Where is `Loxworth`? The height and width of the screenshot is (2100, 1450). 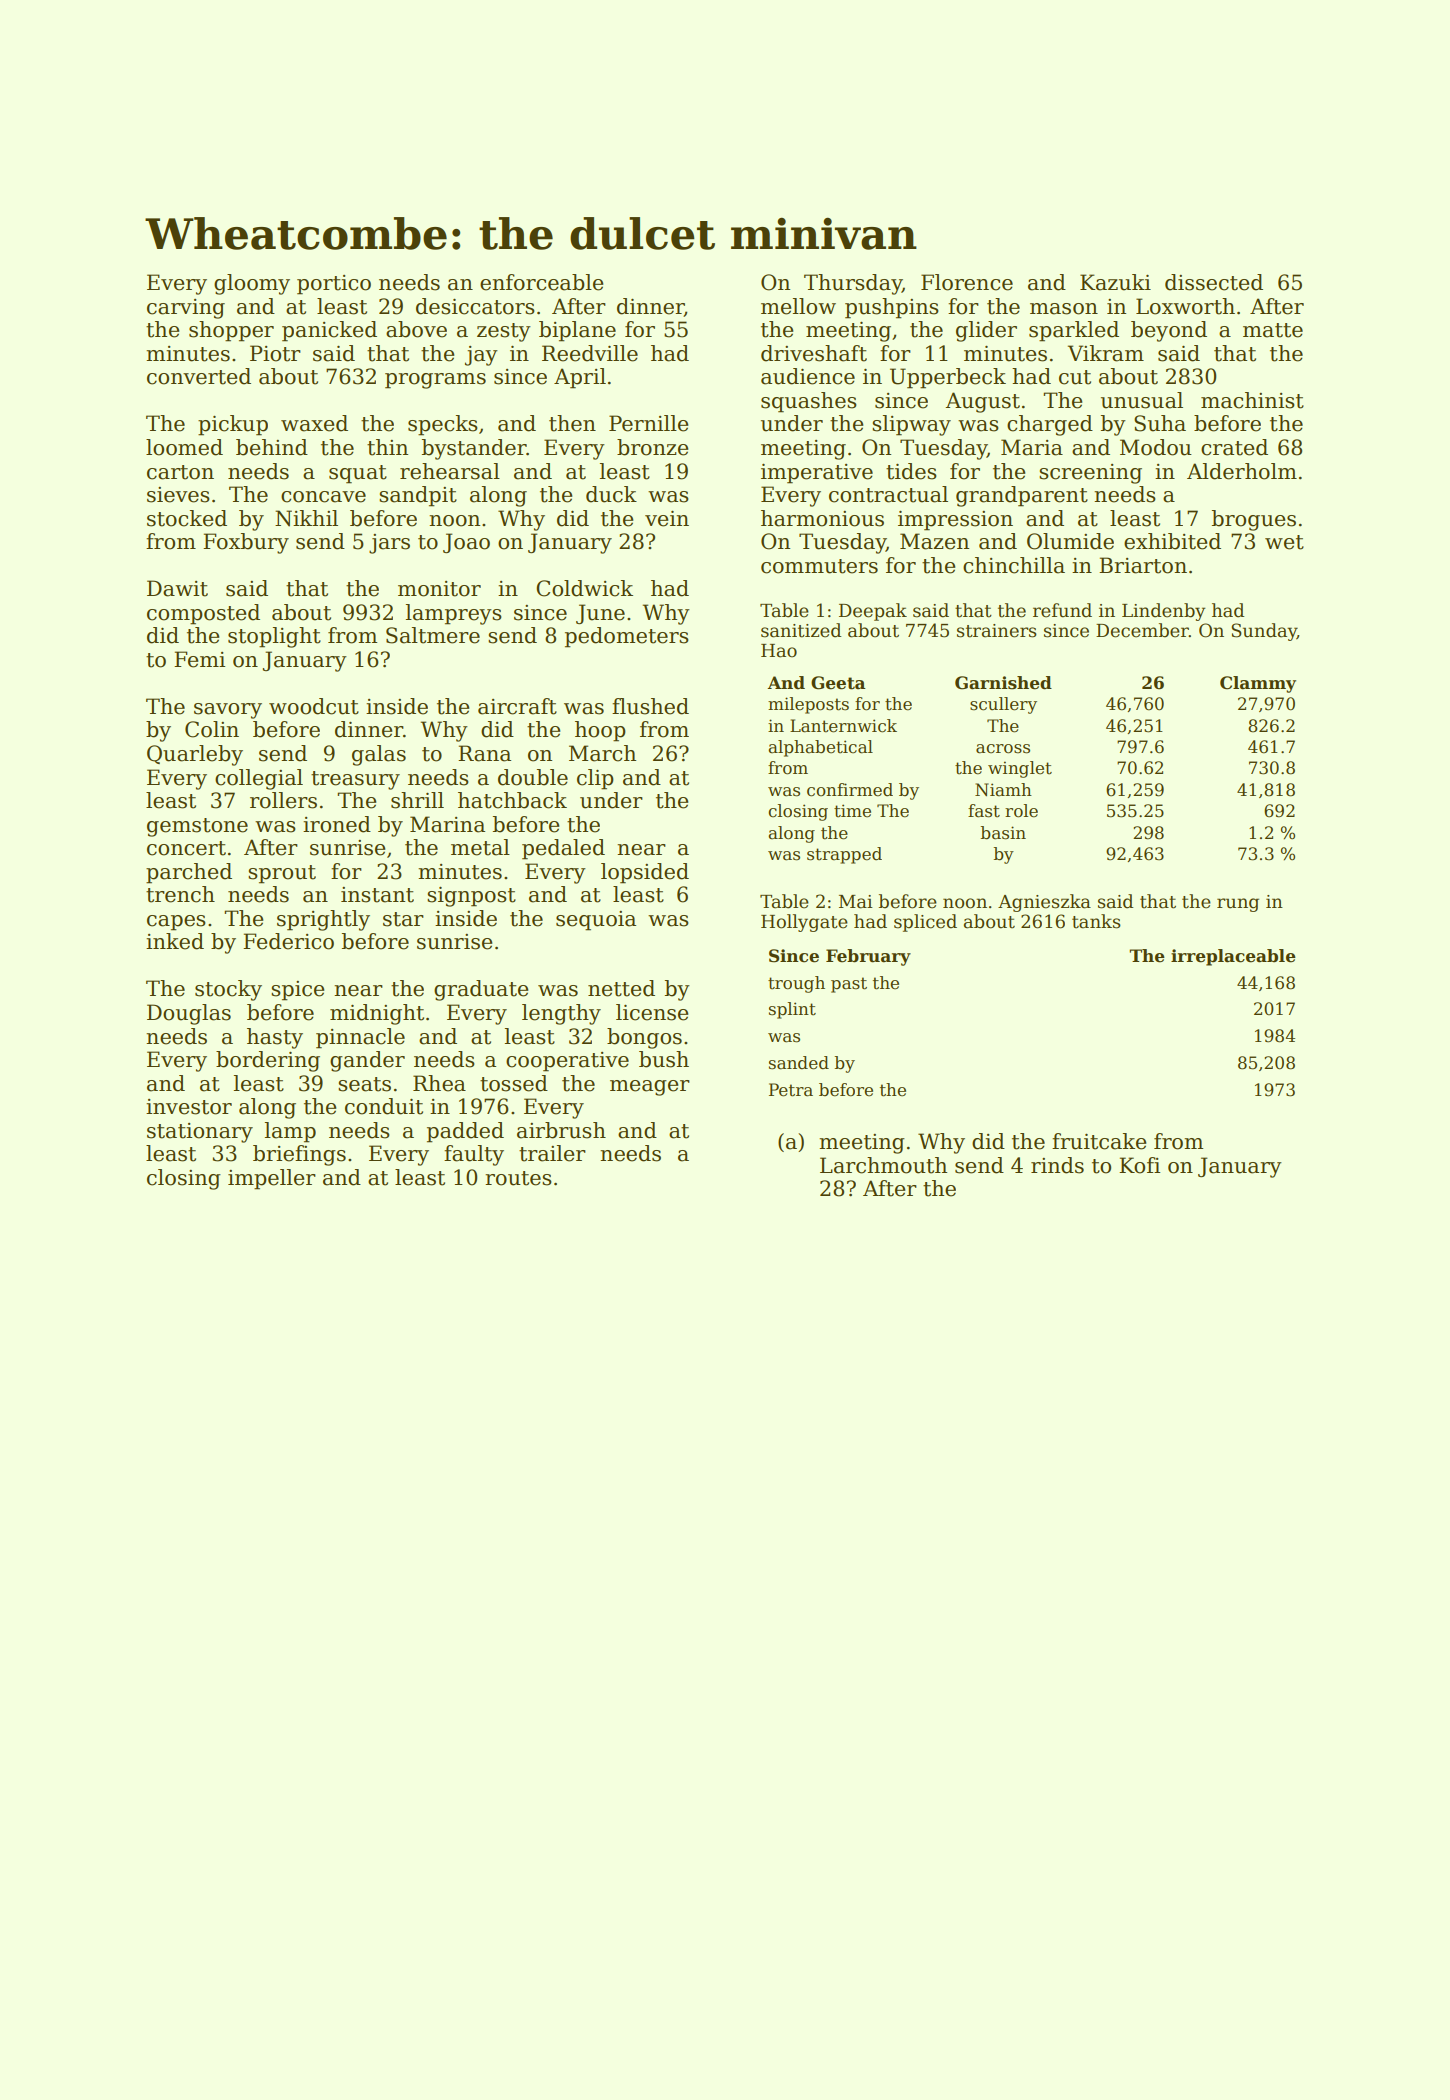 Loxworth is located at coordinates (1185, 306).
